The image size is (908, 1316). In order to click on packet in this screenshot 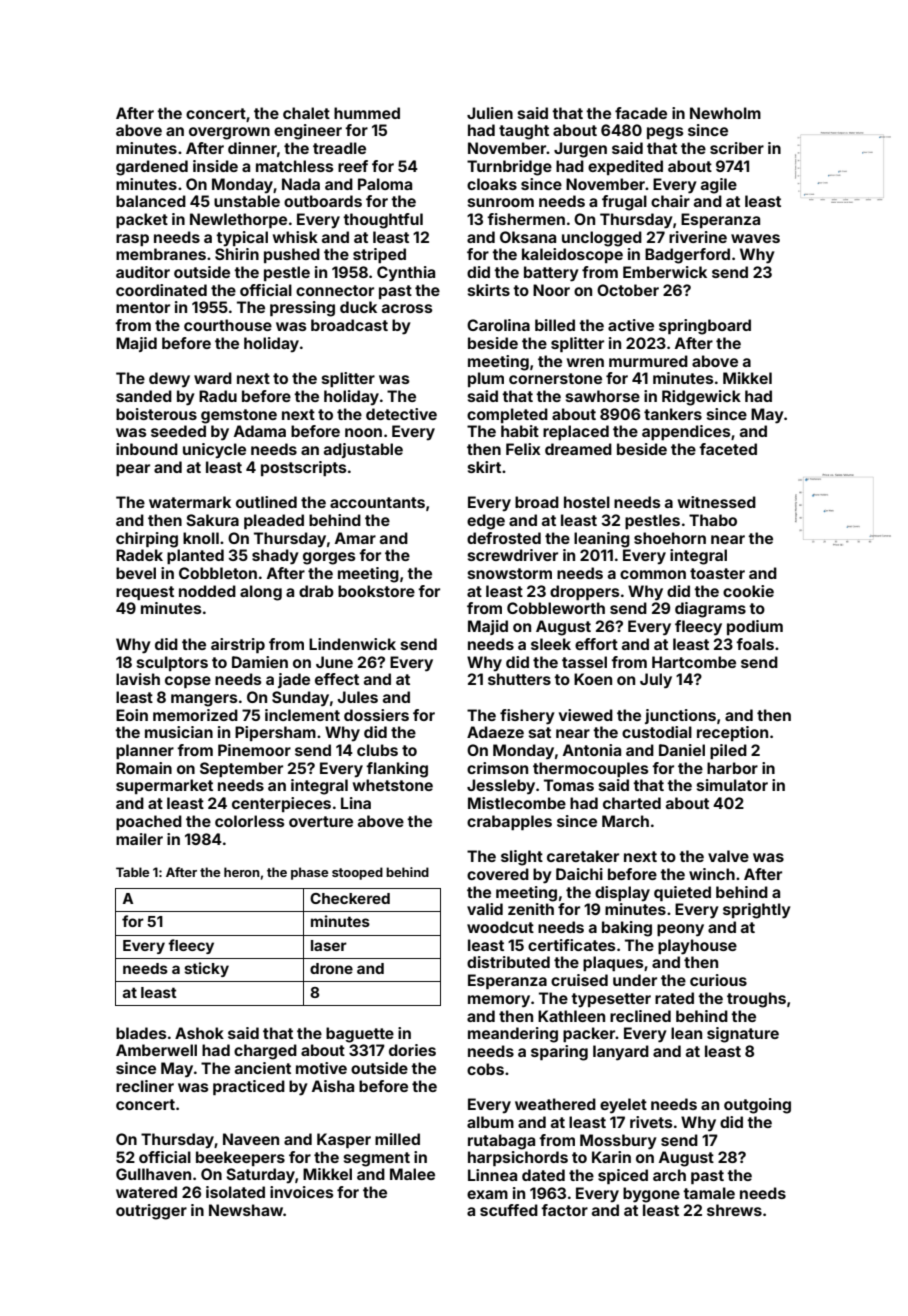, I will do `click(142, 220)`.
